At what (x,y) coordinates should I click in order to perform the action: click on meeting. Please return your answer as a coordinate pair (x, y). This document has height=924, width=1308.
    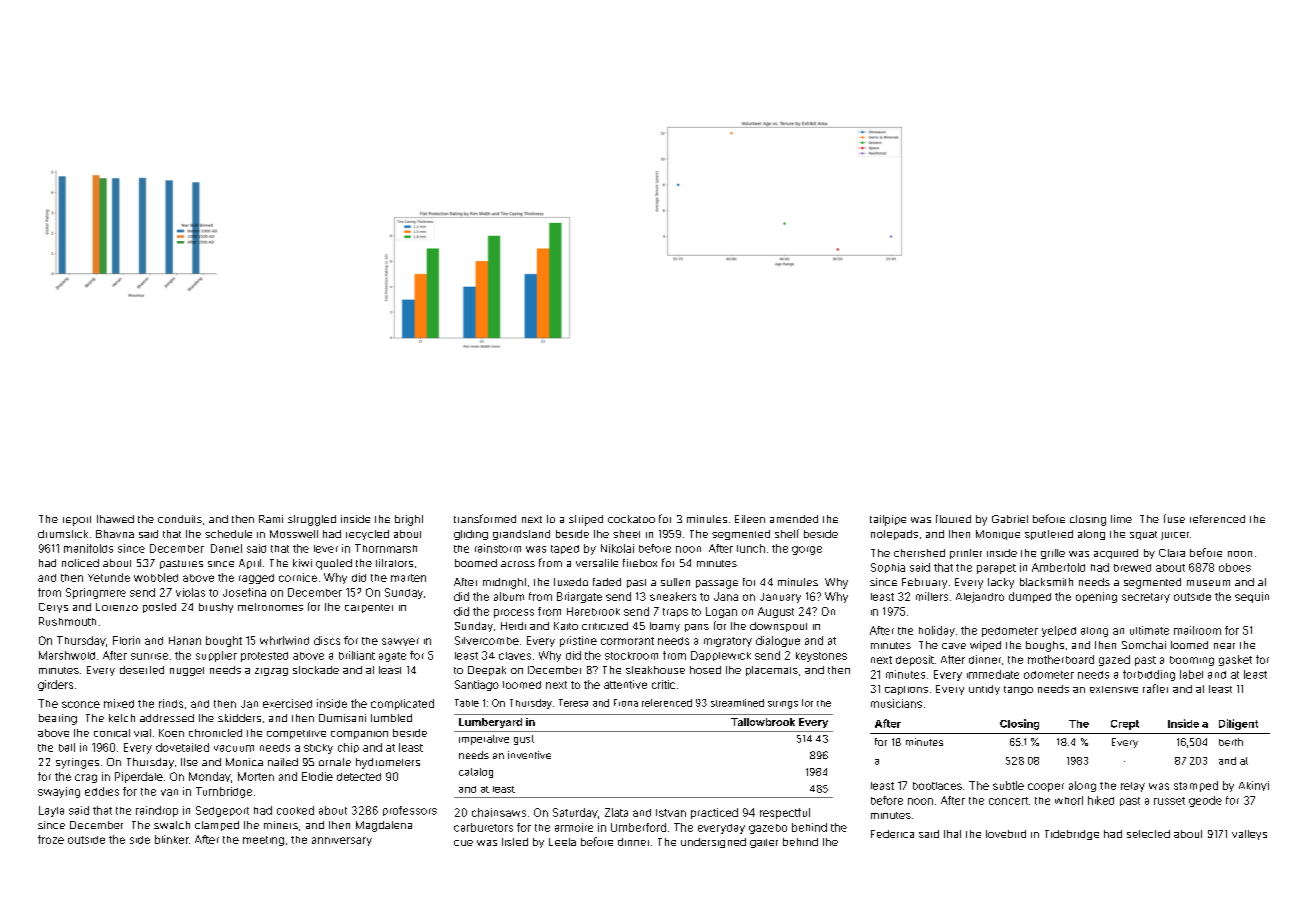
    Looking at the image, I should click on (263, 841).
